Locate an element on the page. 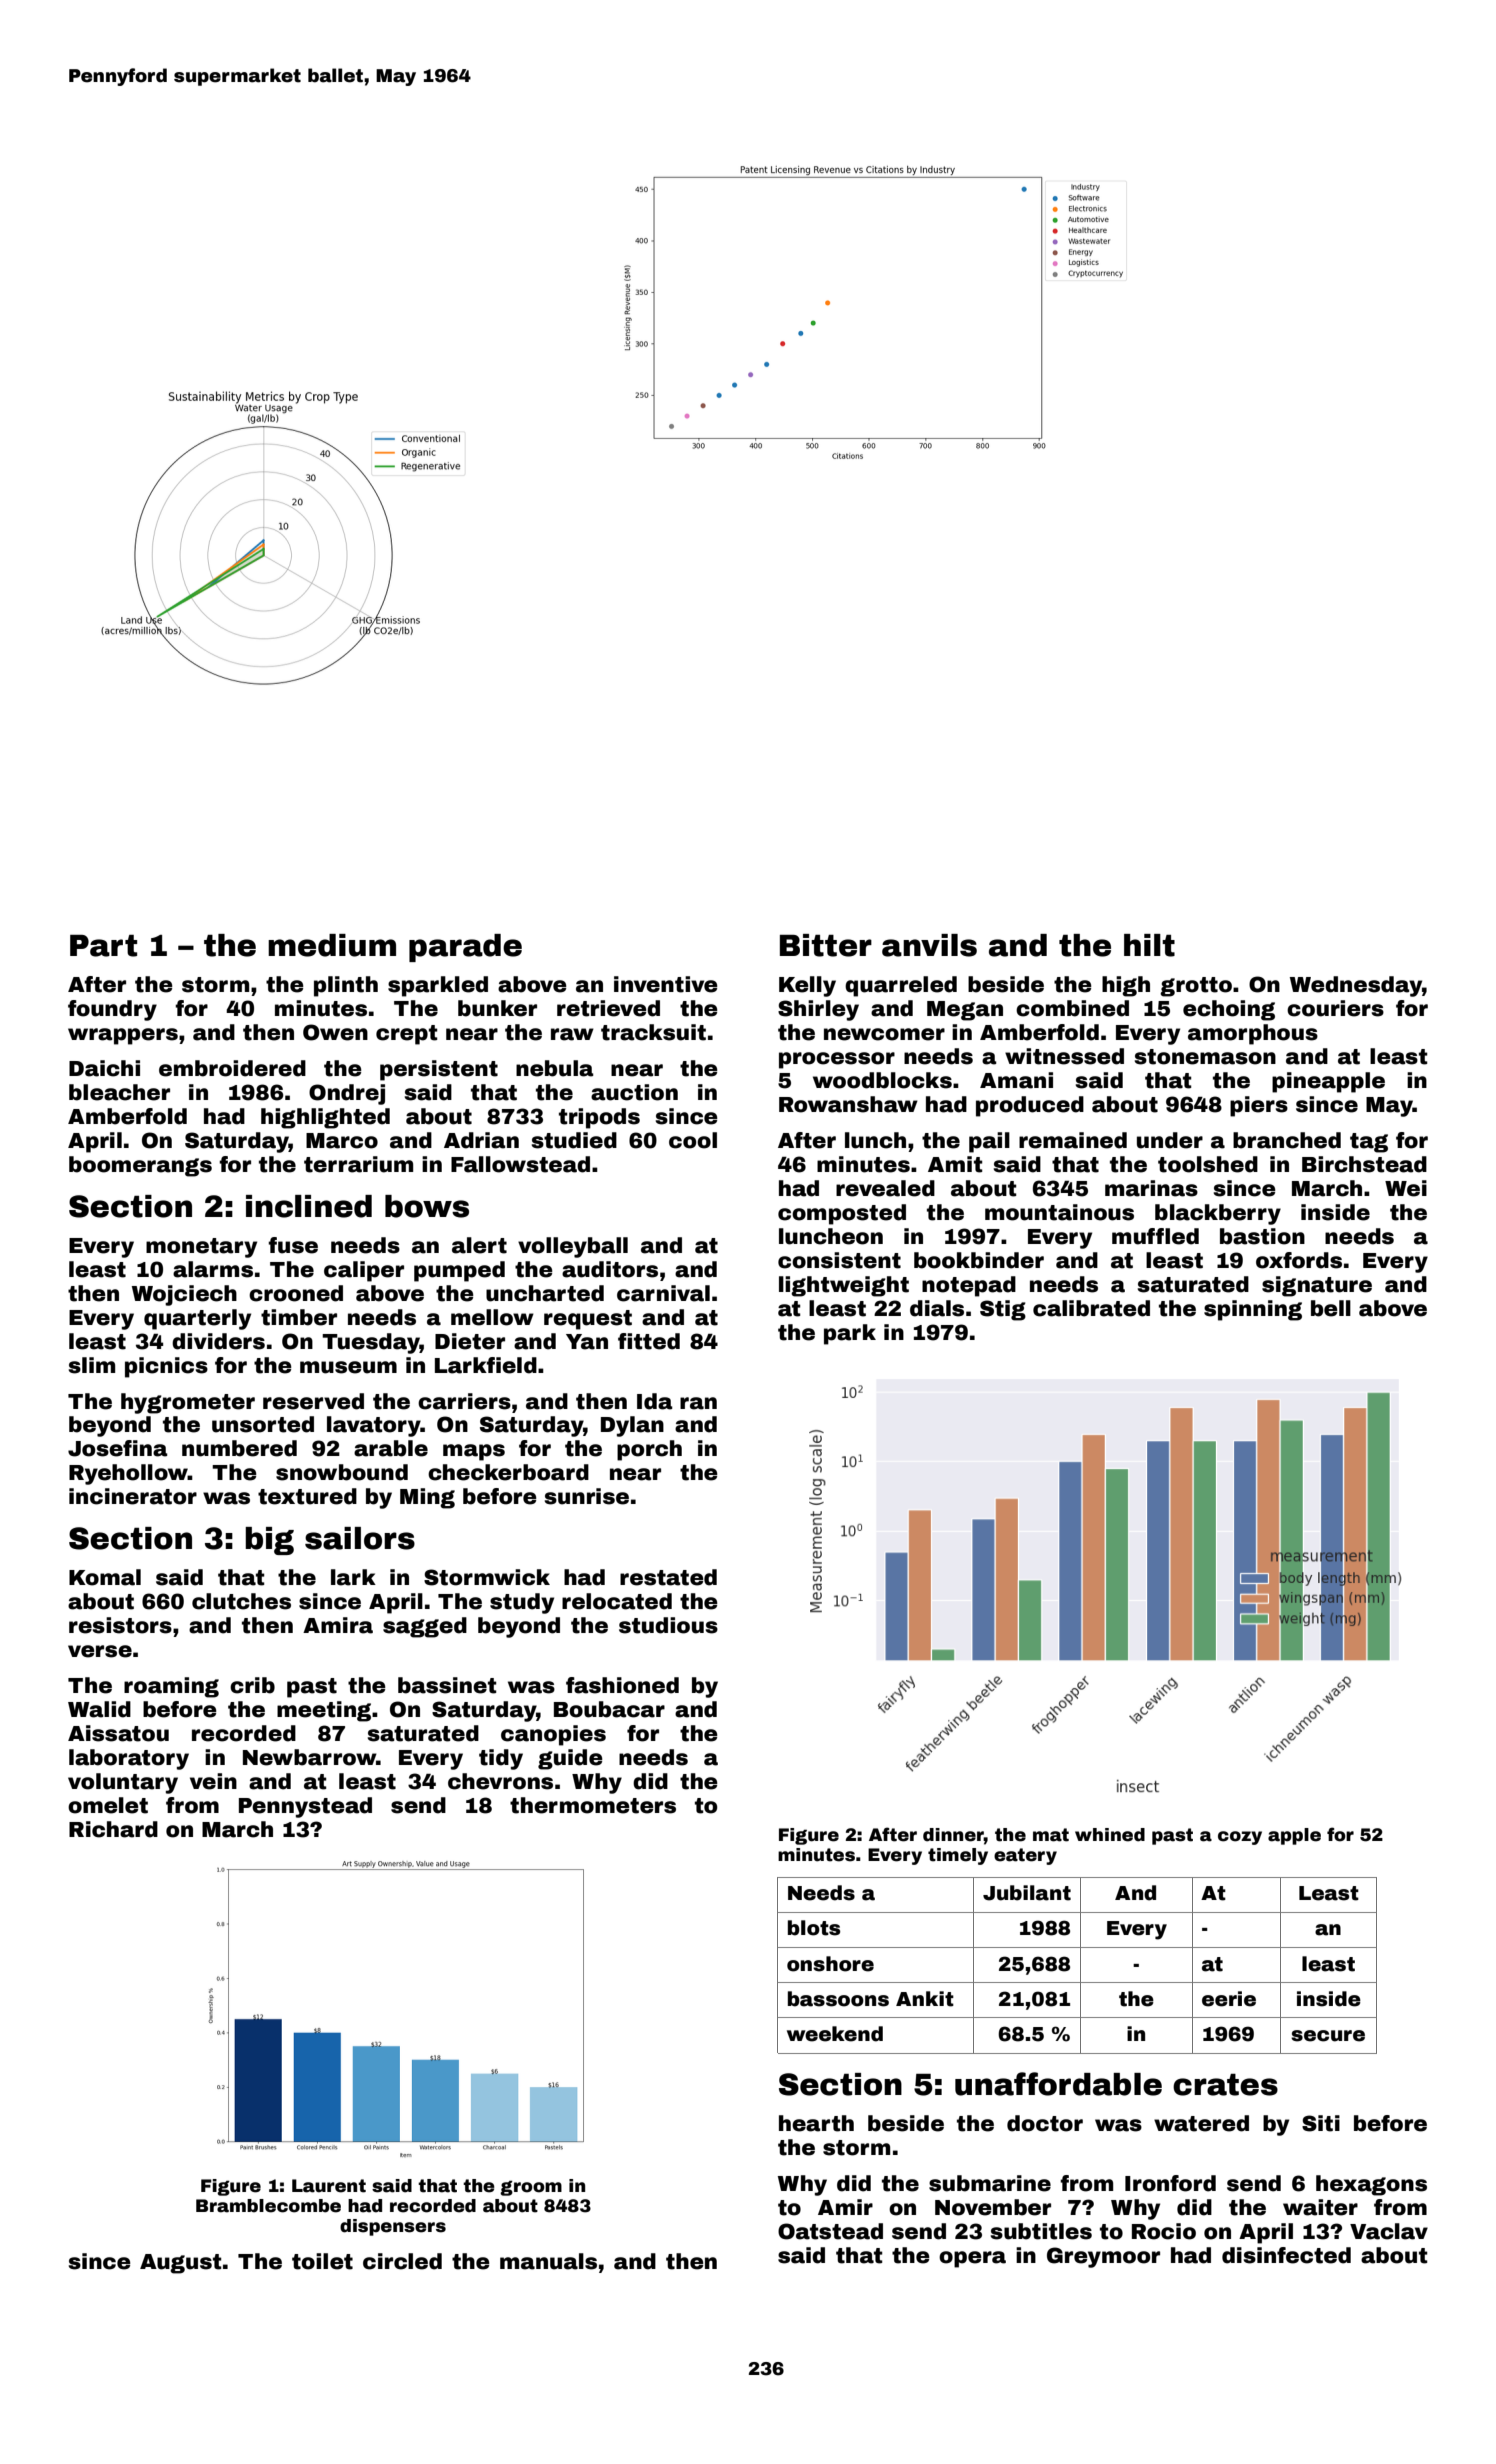  calibrated is located at coordinates (1091, 1308).
